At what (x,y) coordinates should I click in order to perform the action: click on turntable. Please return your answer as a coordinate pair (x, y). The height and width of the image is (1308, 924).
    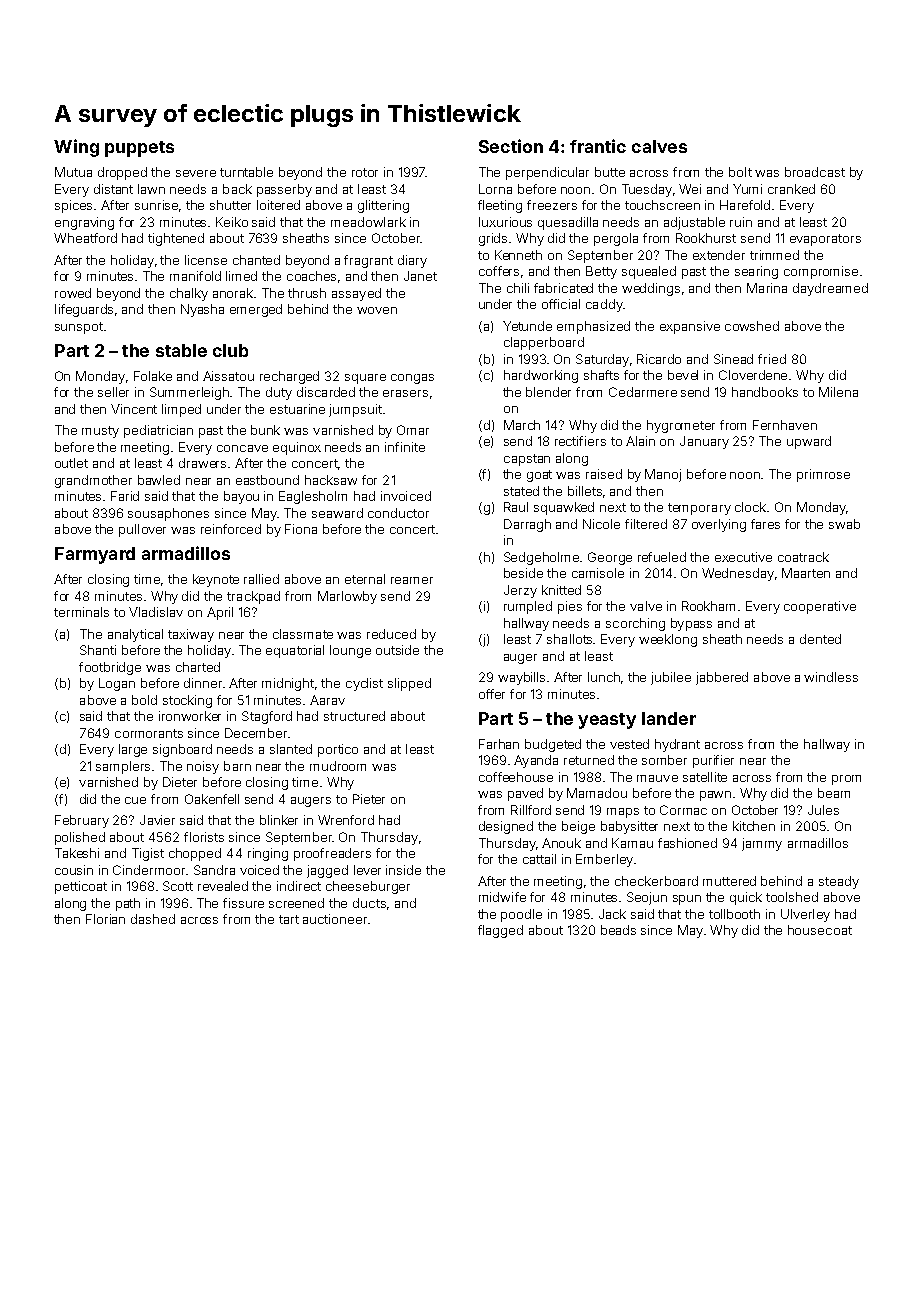
    Looking at the image, I should click on (246, 172).
